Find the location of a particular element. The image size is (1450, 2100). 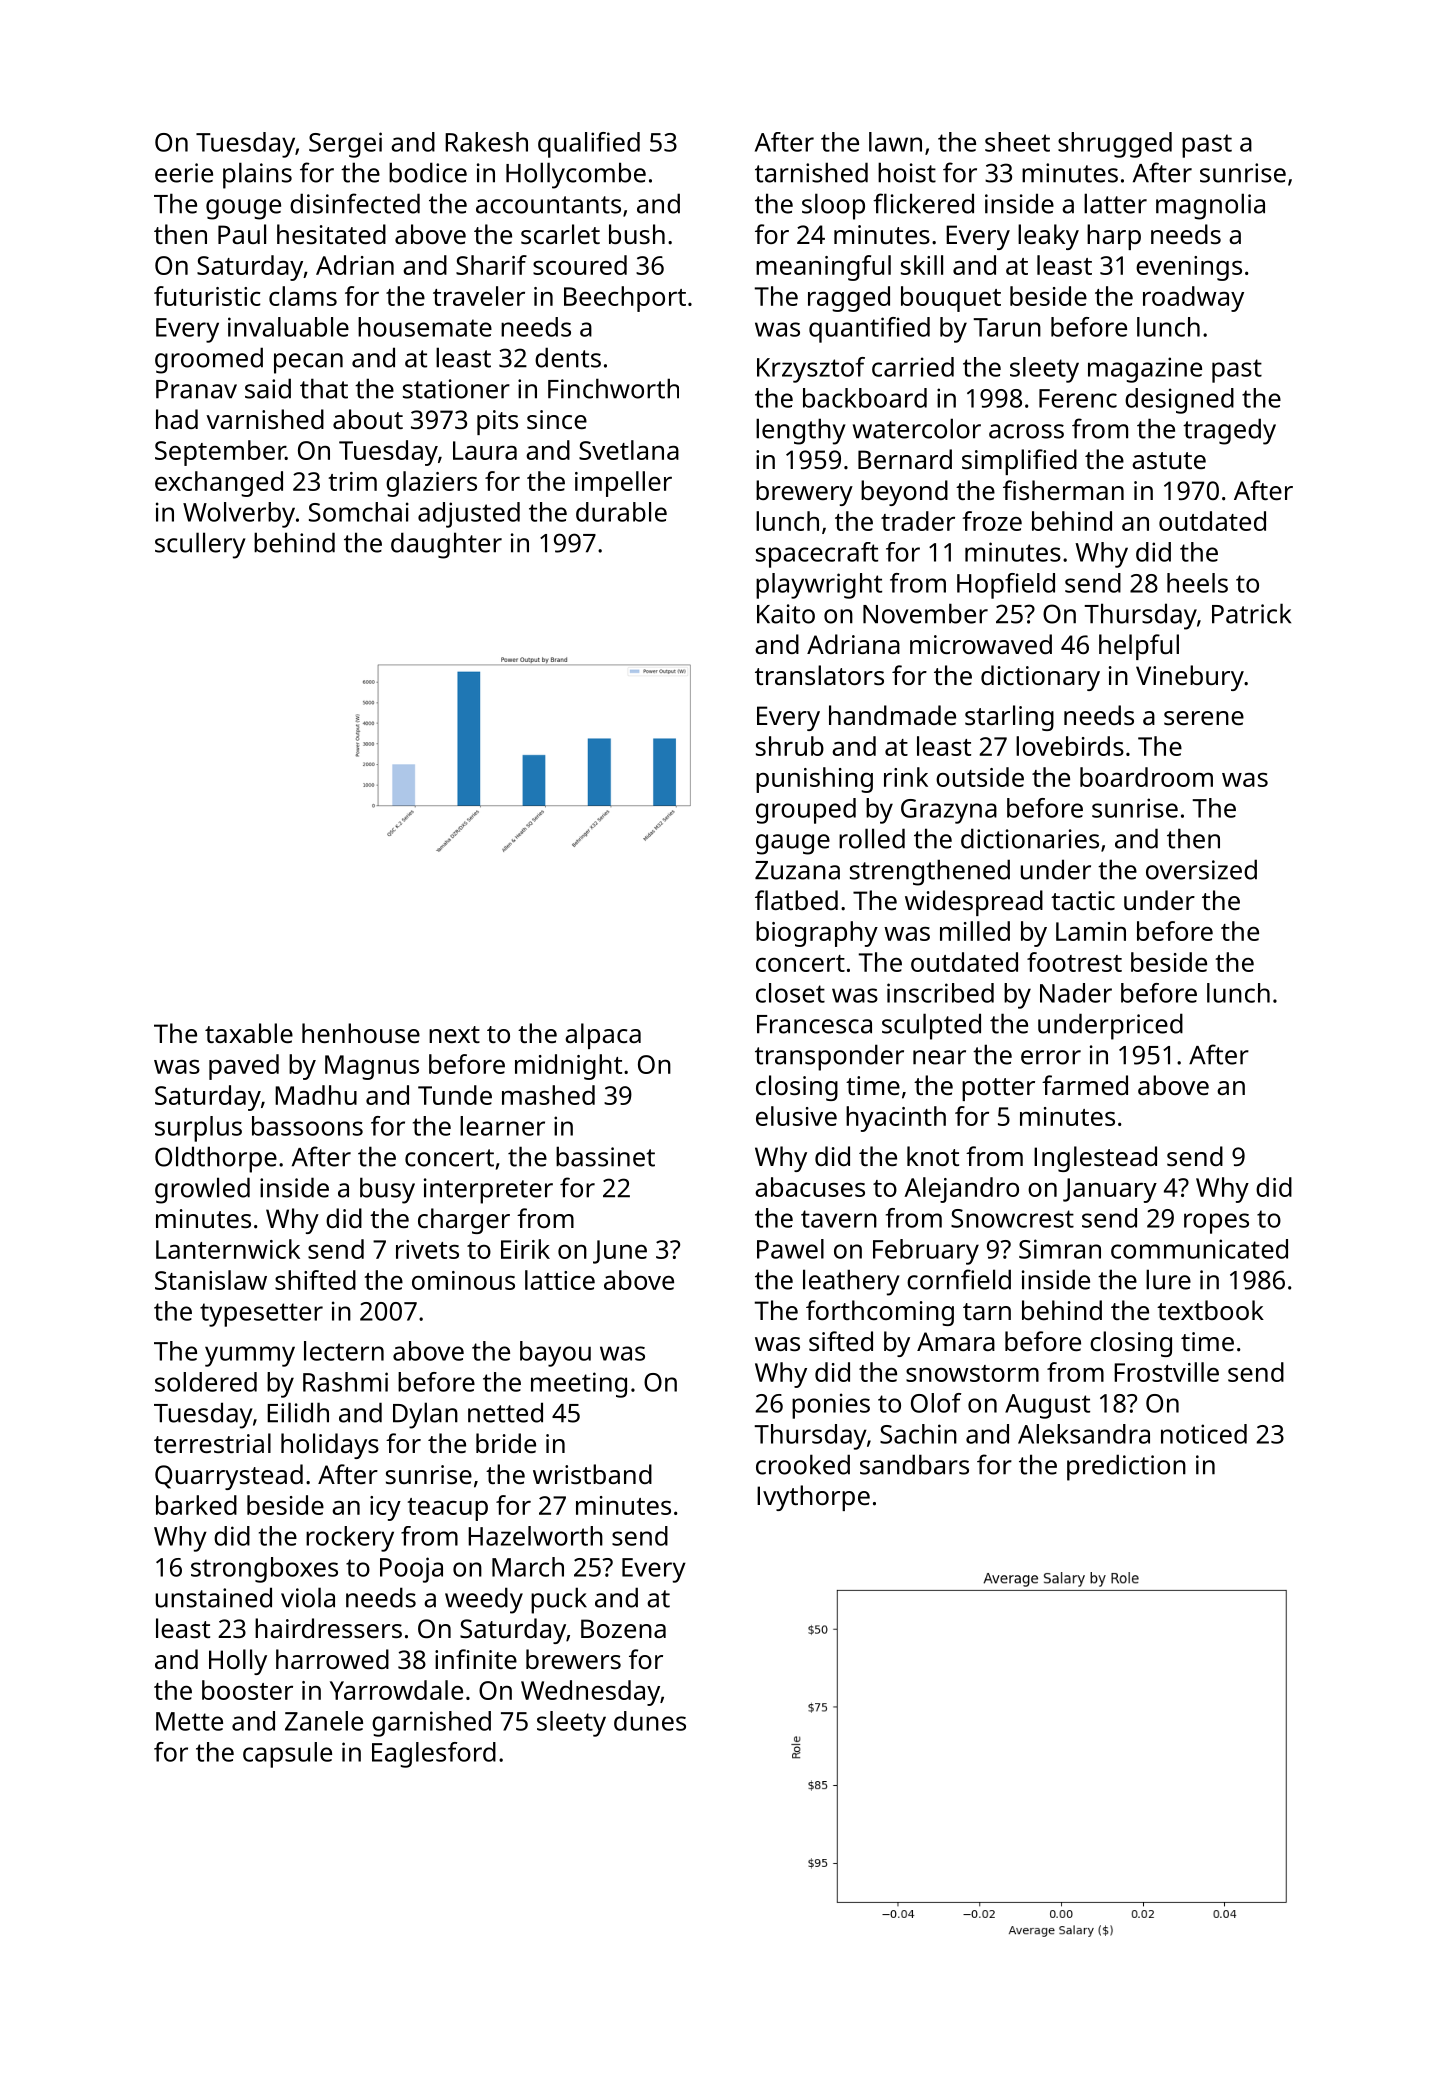

Aleksandra is located at coordinates (1084, 1434).
